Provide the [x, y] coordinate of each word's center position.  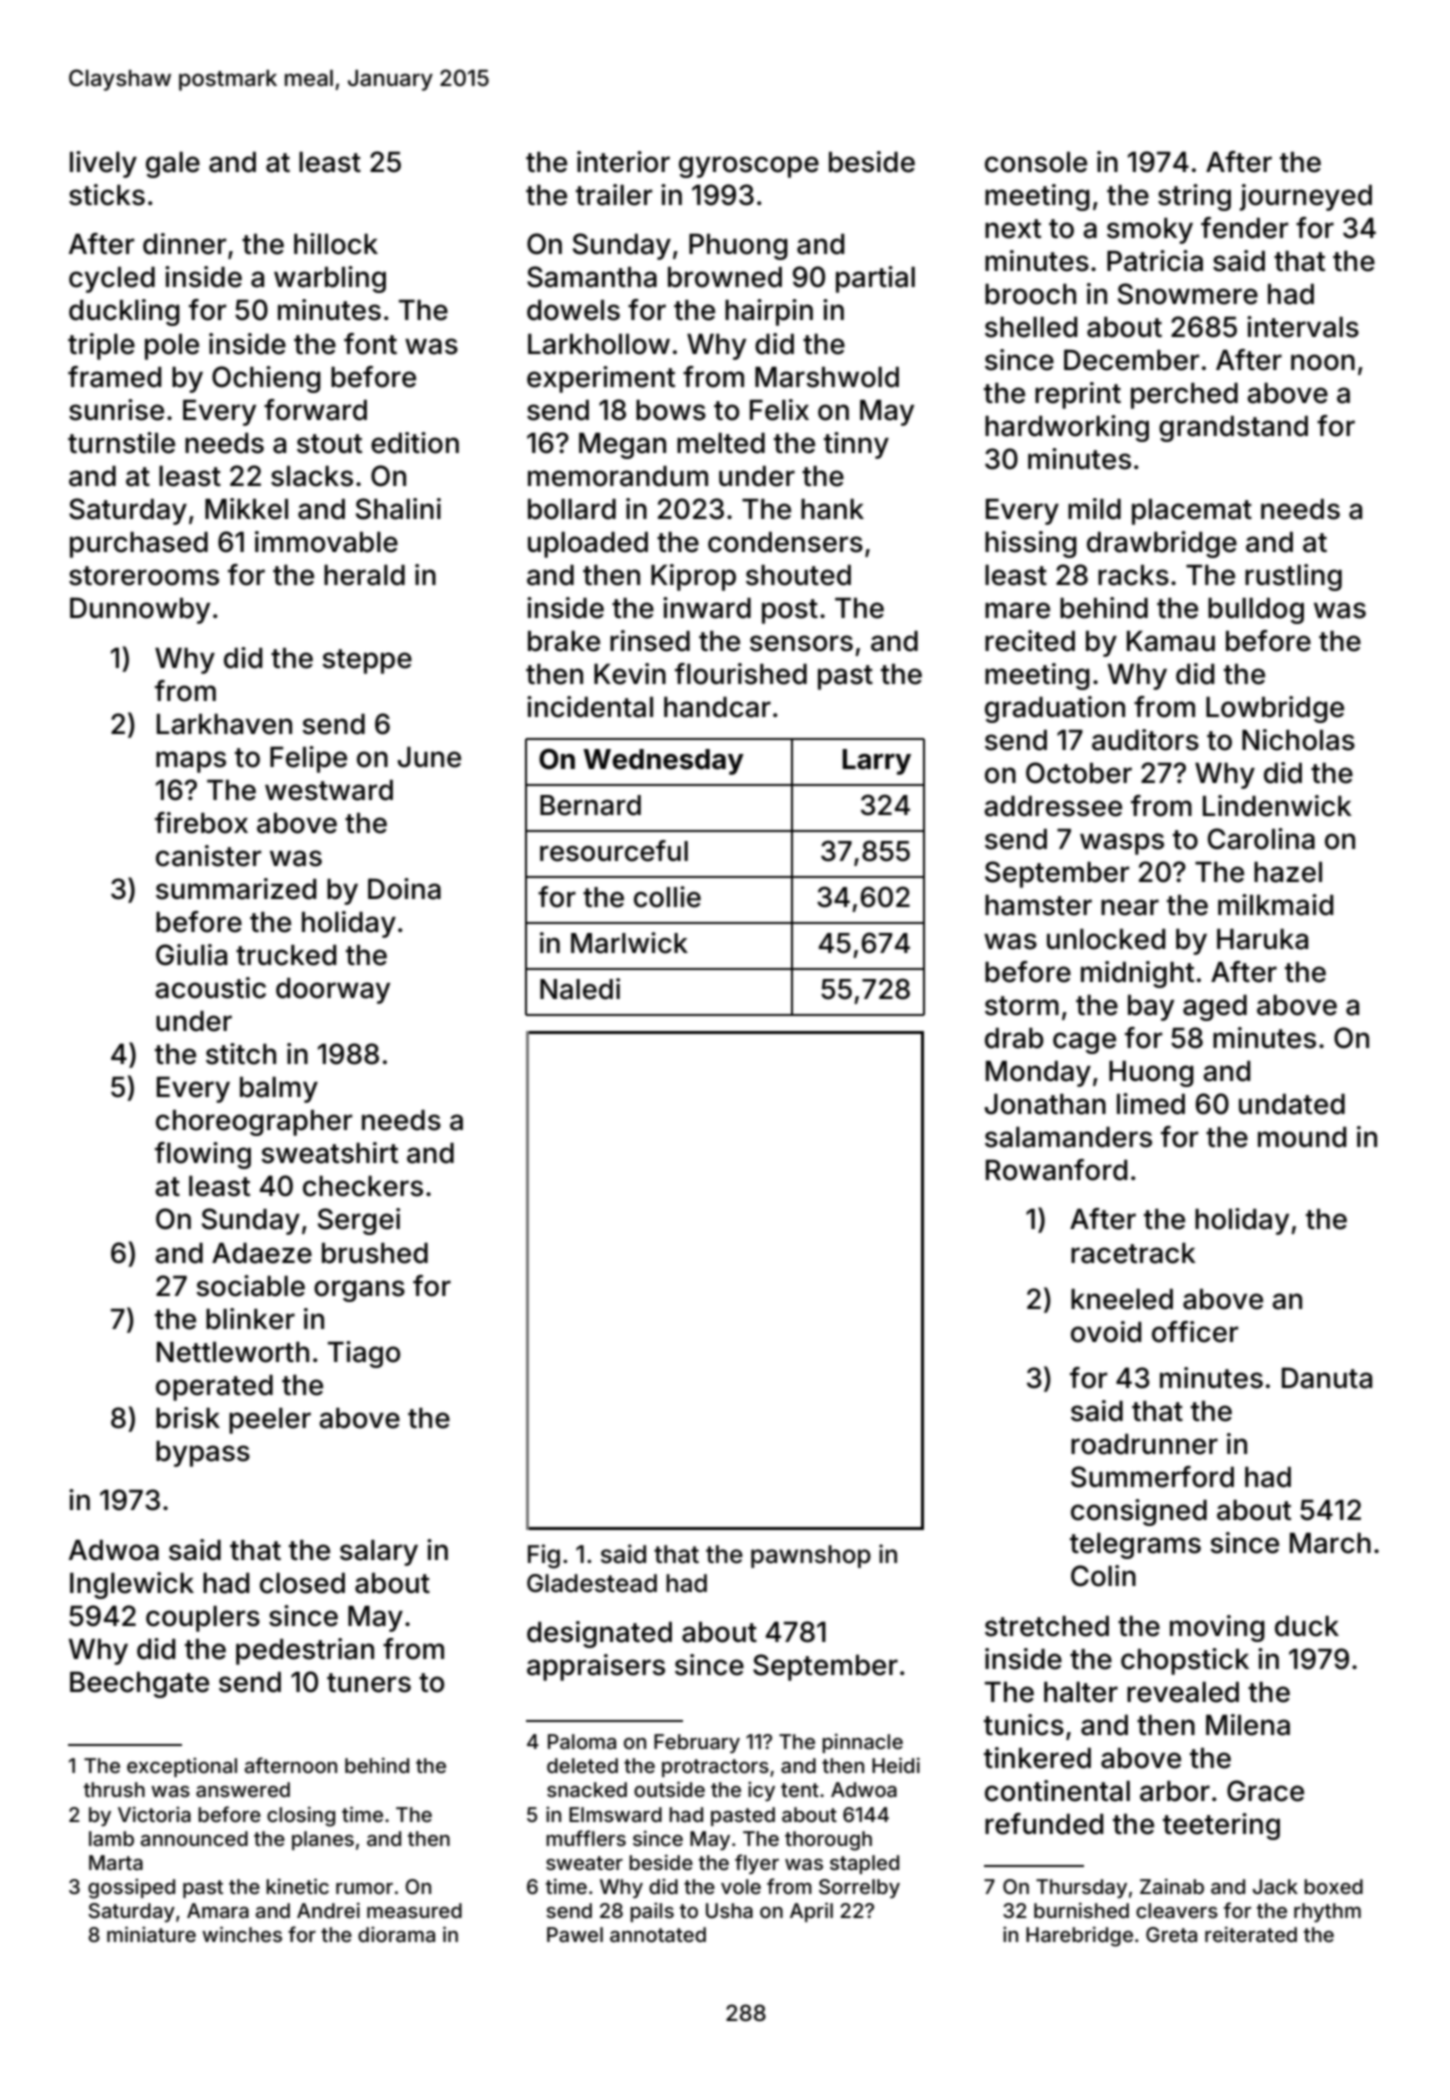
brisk [188, 1418]
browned [725, 277]
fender [1245, 228]
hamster [1038, 905]
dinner [185, 244]
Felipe [308, 759]
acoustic [210, 988]
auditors [1145, 740]
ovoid [1106, 1332]
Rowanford [1057, 1170]
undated [1292, 1104]
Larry [876, 762]
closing [301, 1816]
